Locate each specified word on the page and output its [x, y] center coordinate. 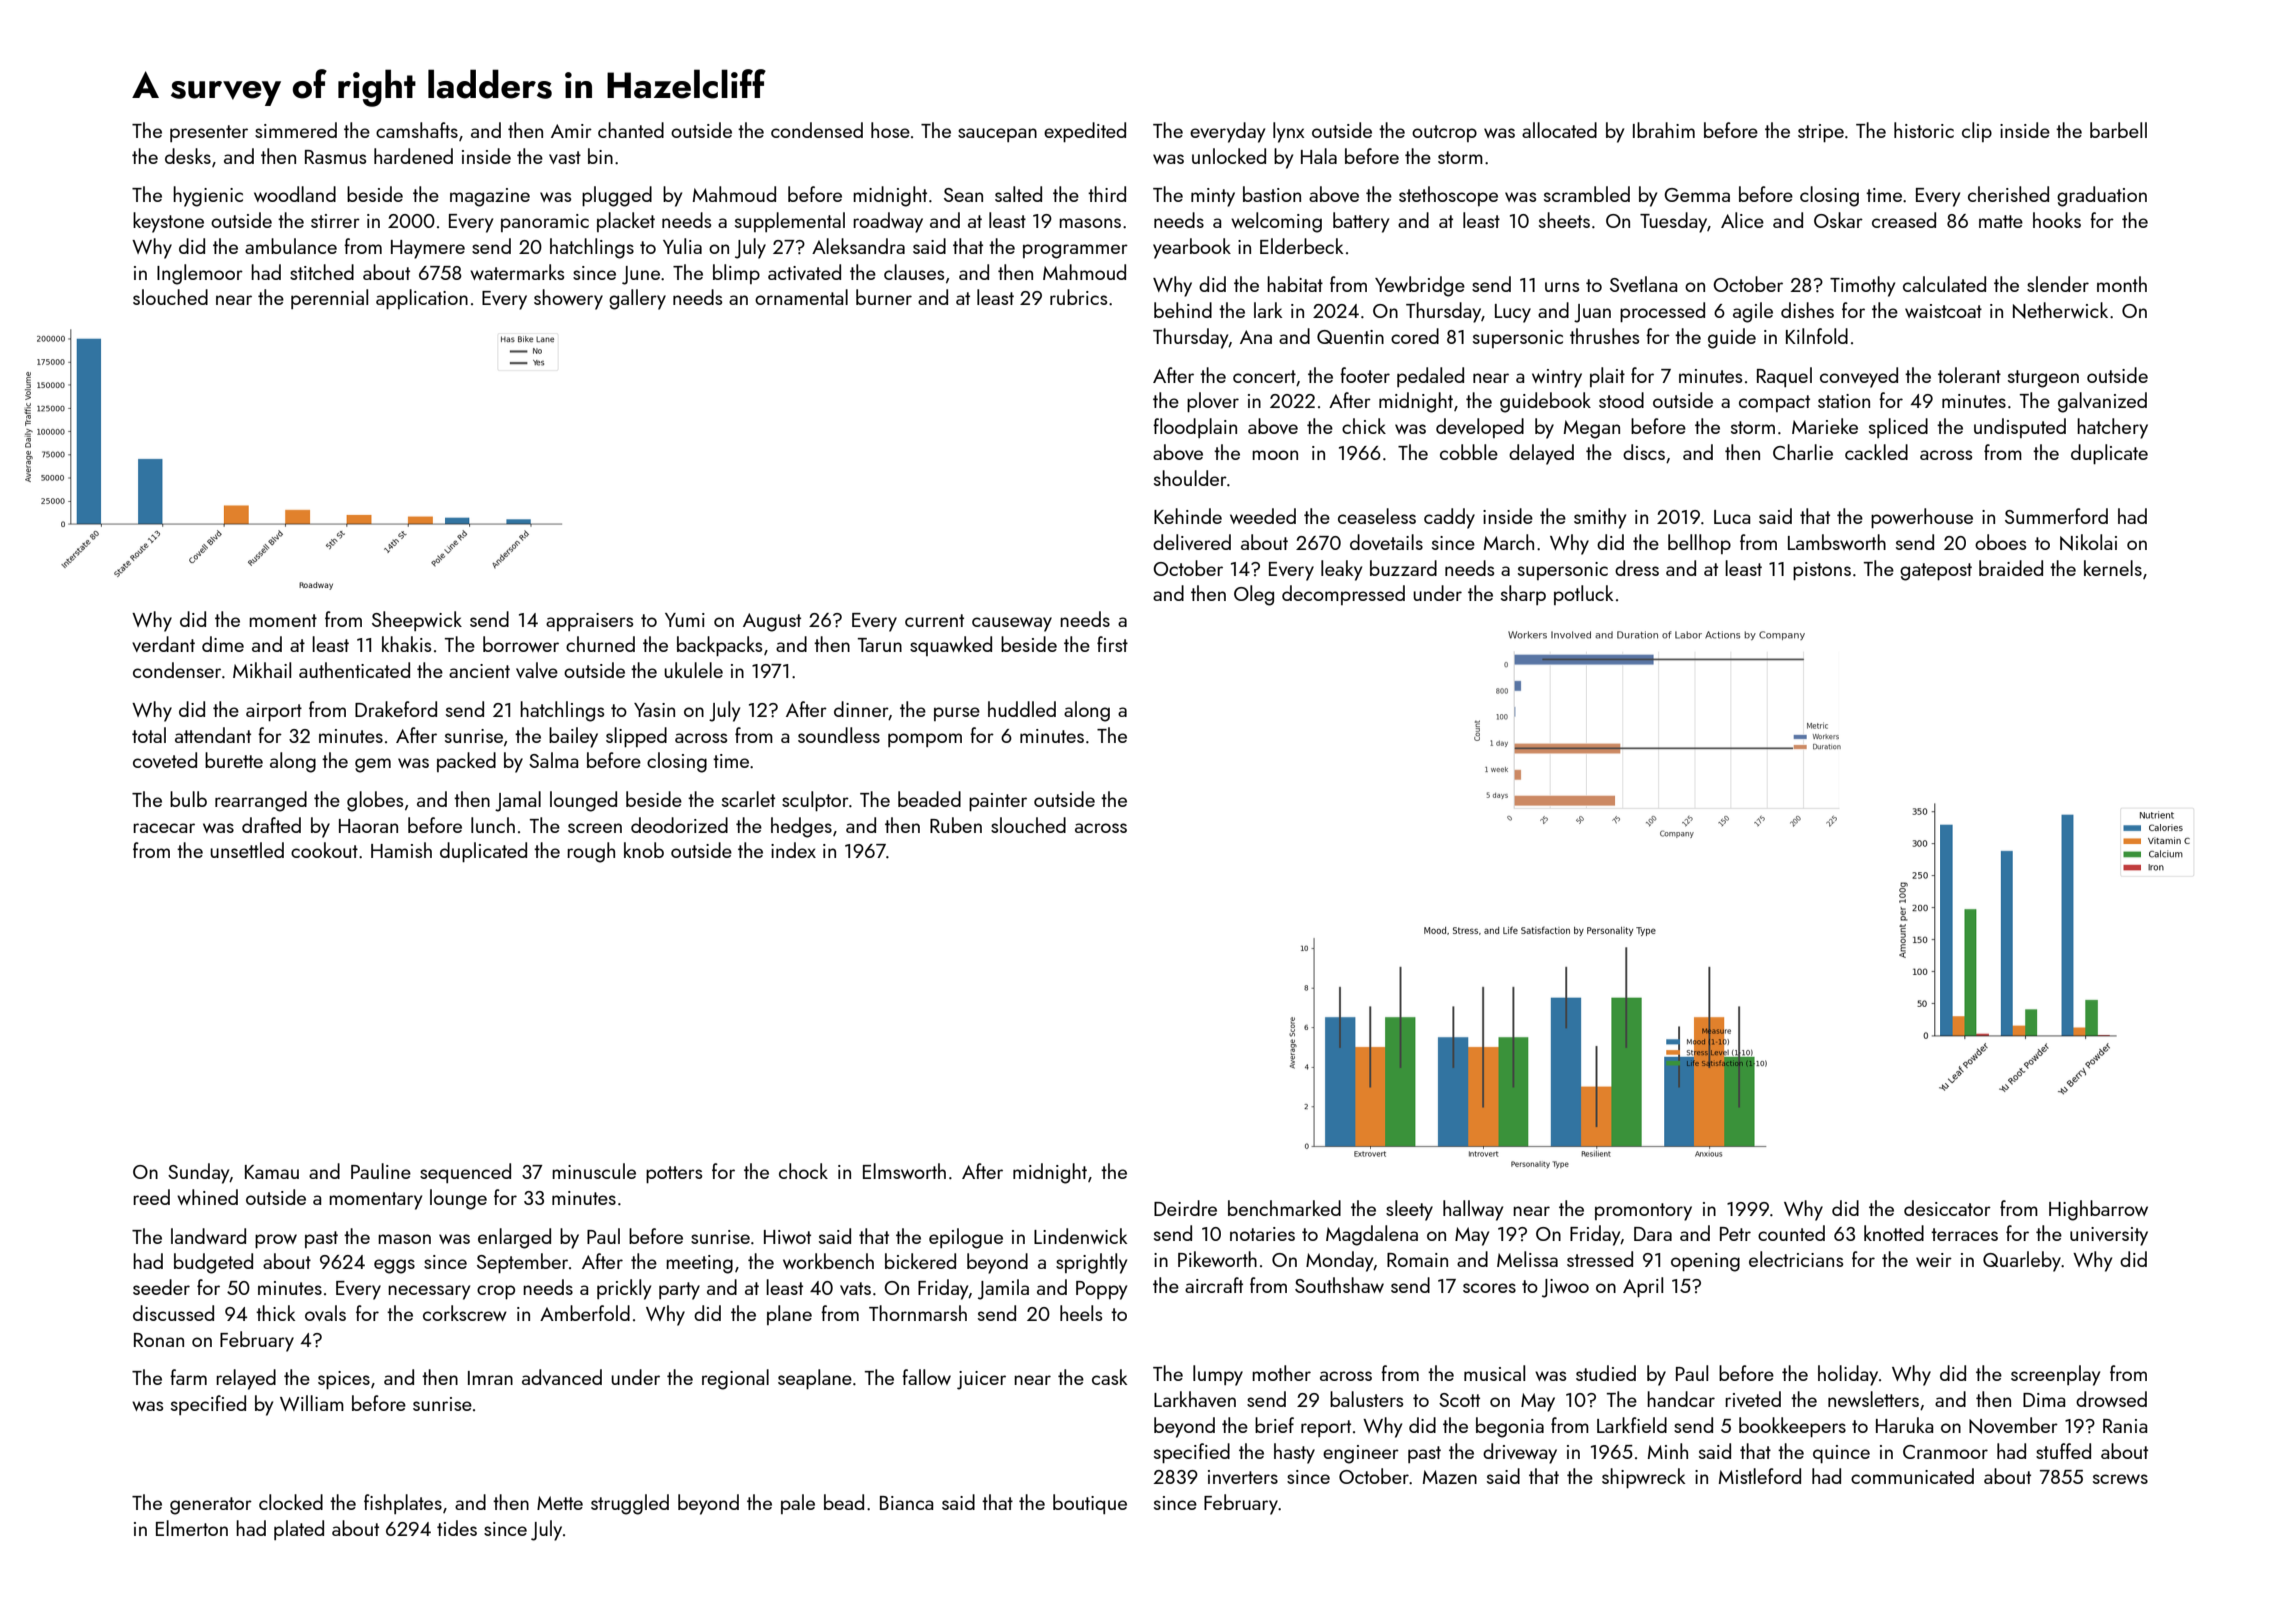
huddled [1022, 709]
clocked [291, 1502]
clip [1977, 132]
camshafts [417, 130]
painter [998, 802]
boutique [1090, 1504]
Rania [2125, 1426]
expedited [1085, 132]
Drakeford [396, 709]
